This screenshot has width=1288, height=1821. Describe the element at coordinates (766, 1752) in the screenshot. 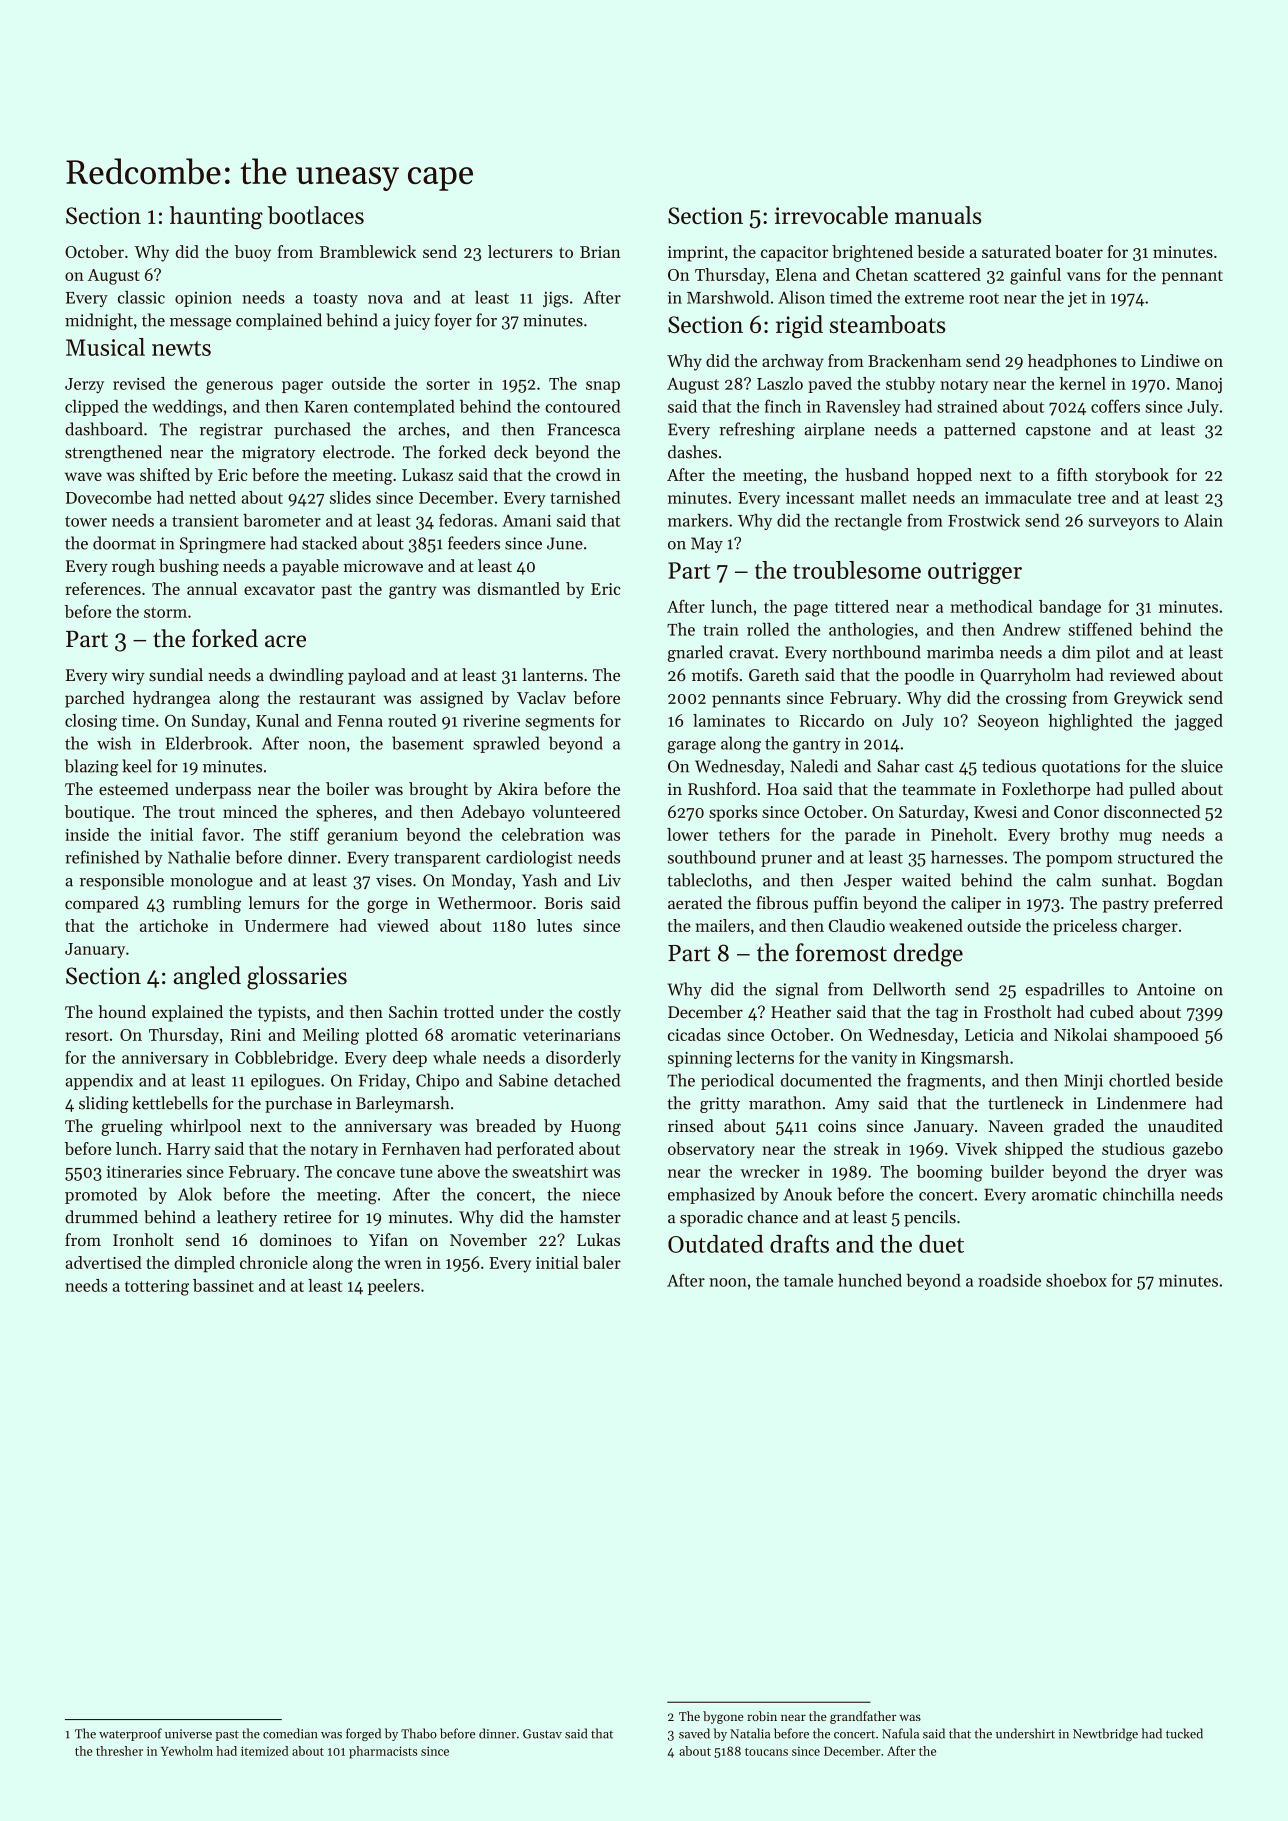

I see `toucans` at that location.
